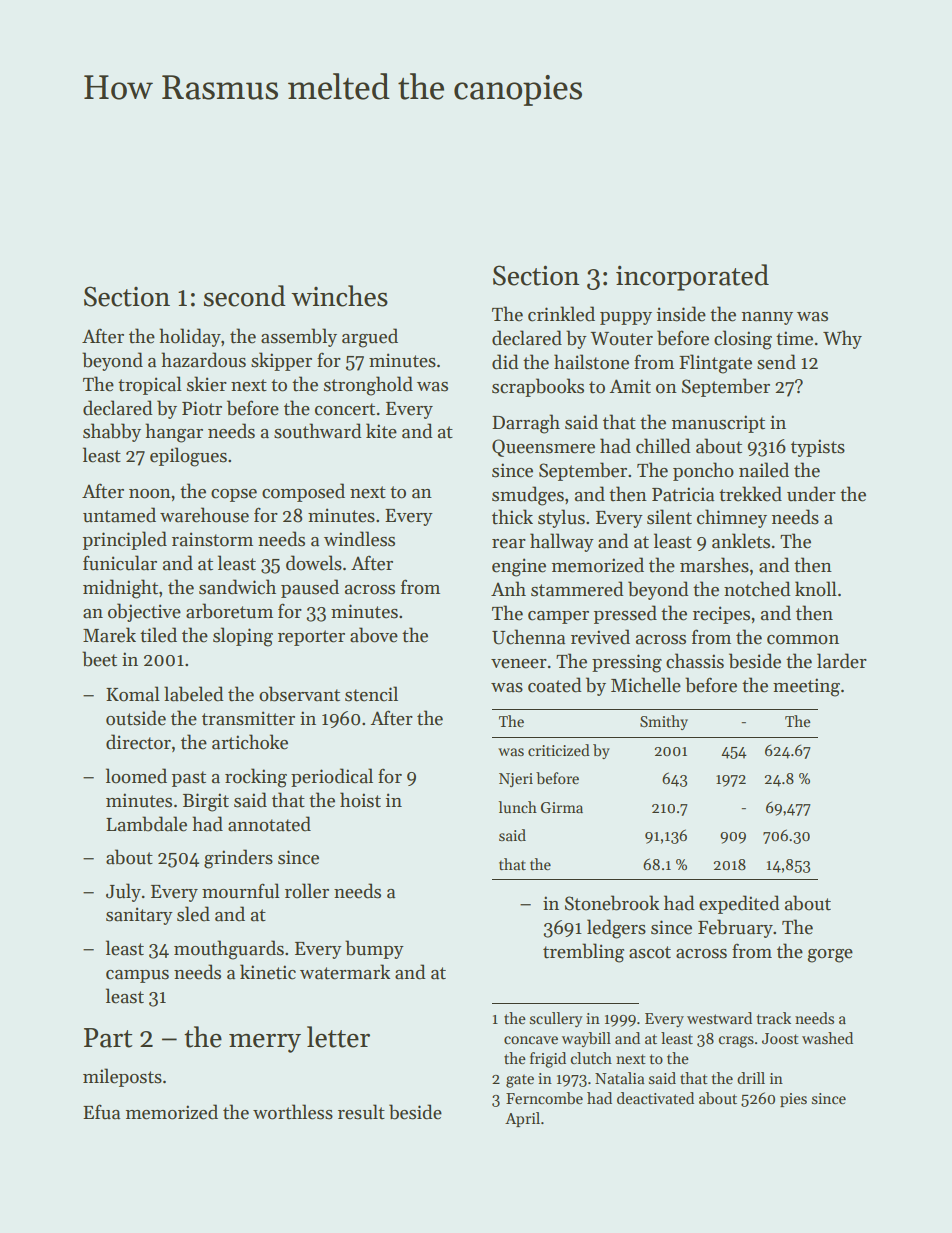  I want to click on merry, so click(265, 1043).
